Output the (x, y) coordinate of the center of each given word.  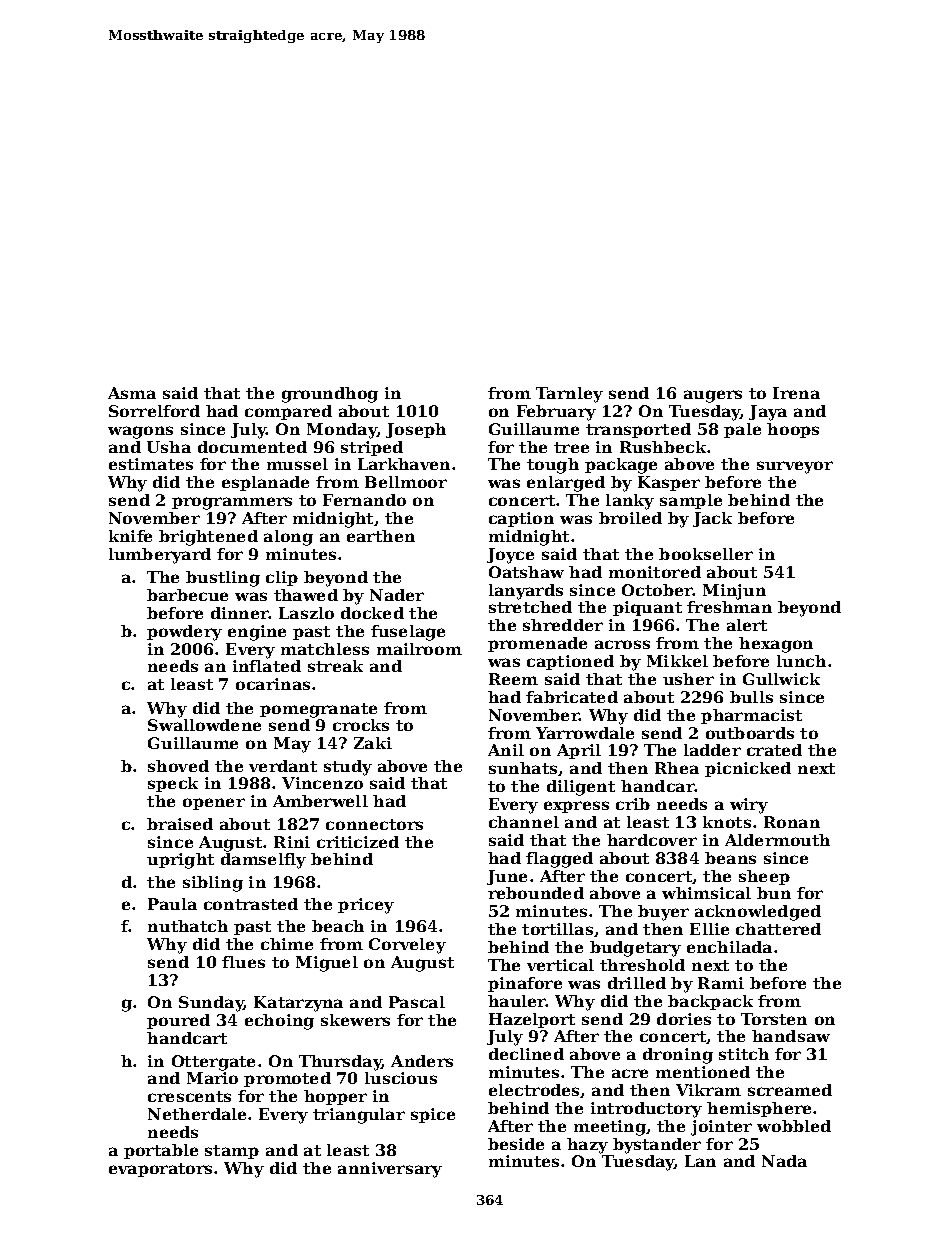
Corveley (407, 946)
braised (180, 824)
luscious (401, 1078)
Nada (784, 1161)
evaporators (160, 1170)
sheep (764, 877)
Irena (796, 393)
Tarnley (569, 395)
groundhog (330, 395)
